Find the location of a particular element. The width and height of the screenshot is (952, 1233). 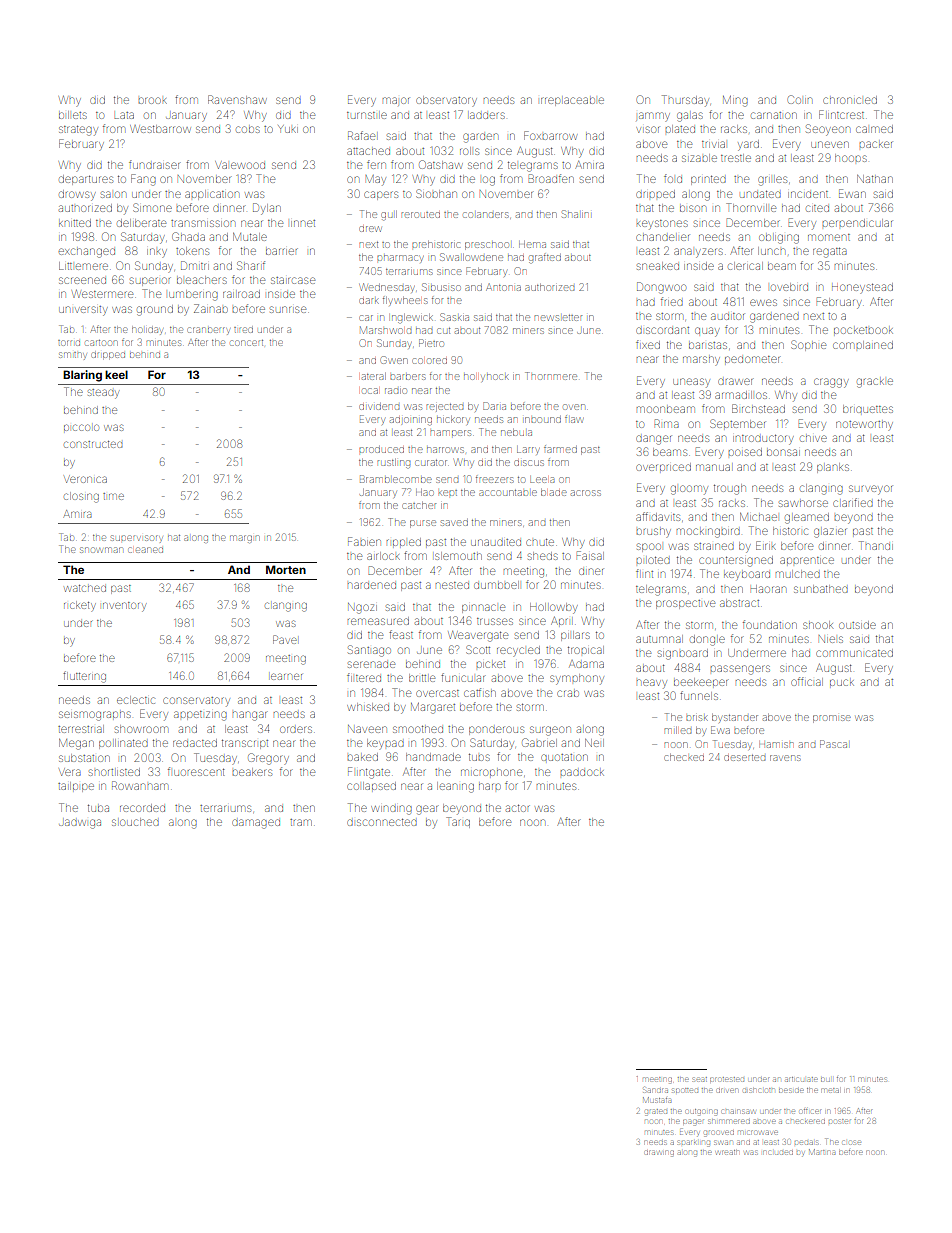

Colin is located at coordinates (800, 99).
